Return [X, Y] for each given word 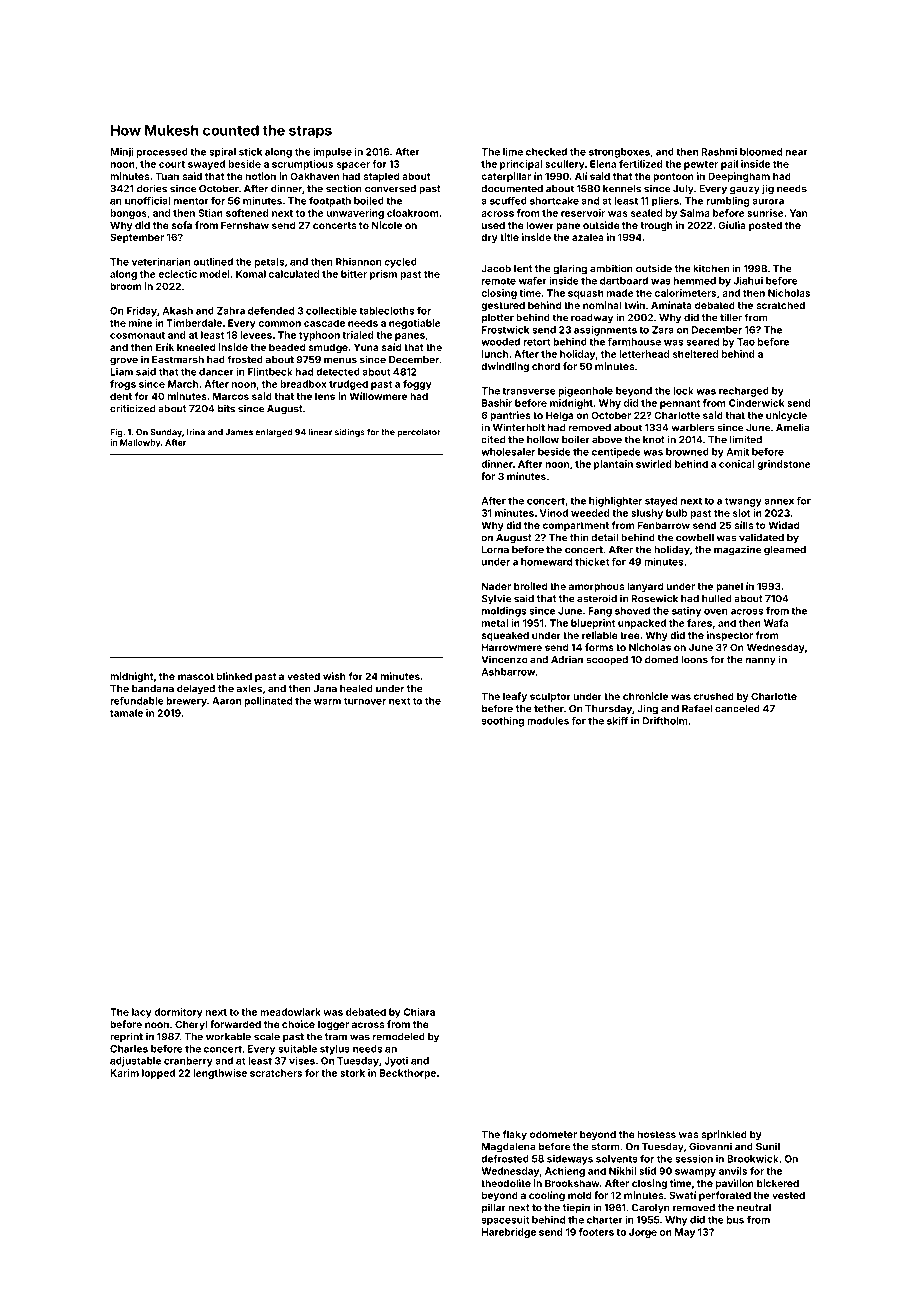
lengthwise [220, 1074]
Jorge [643, 1233]
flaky [514, 1135]
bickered [778, 1183]
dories [152, 188]
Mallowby [140, 443]
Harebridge [509, 1233]
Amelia [792, 427]
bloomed [761, 152]
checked [546, 152]
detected [338, 372]
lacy [142, 1013]
